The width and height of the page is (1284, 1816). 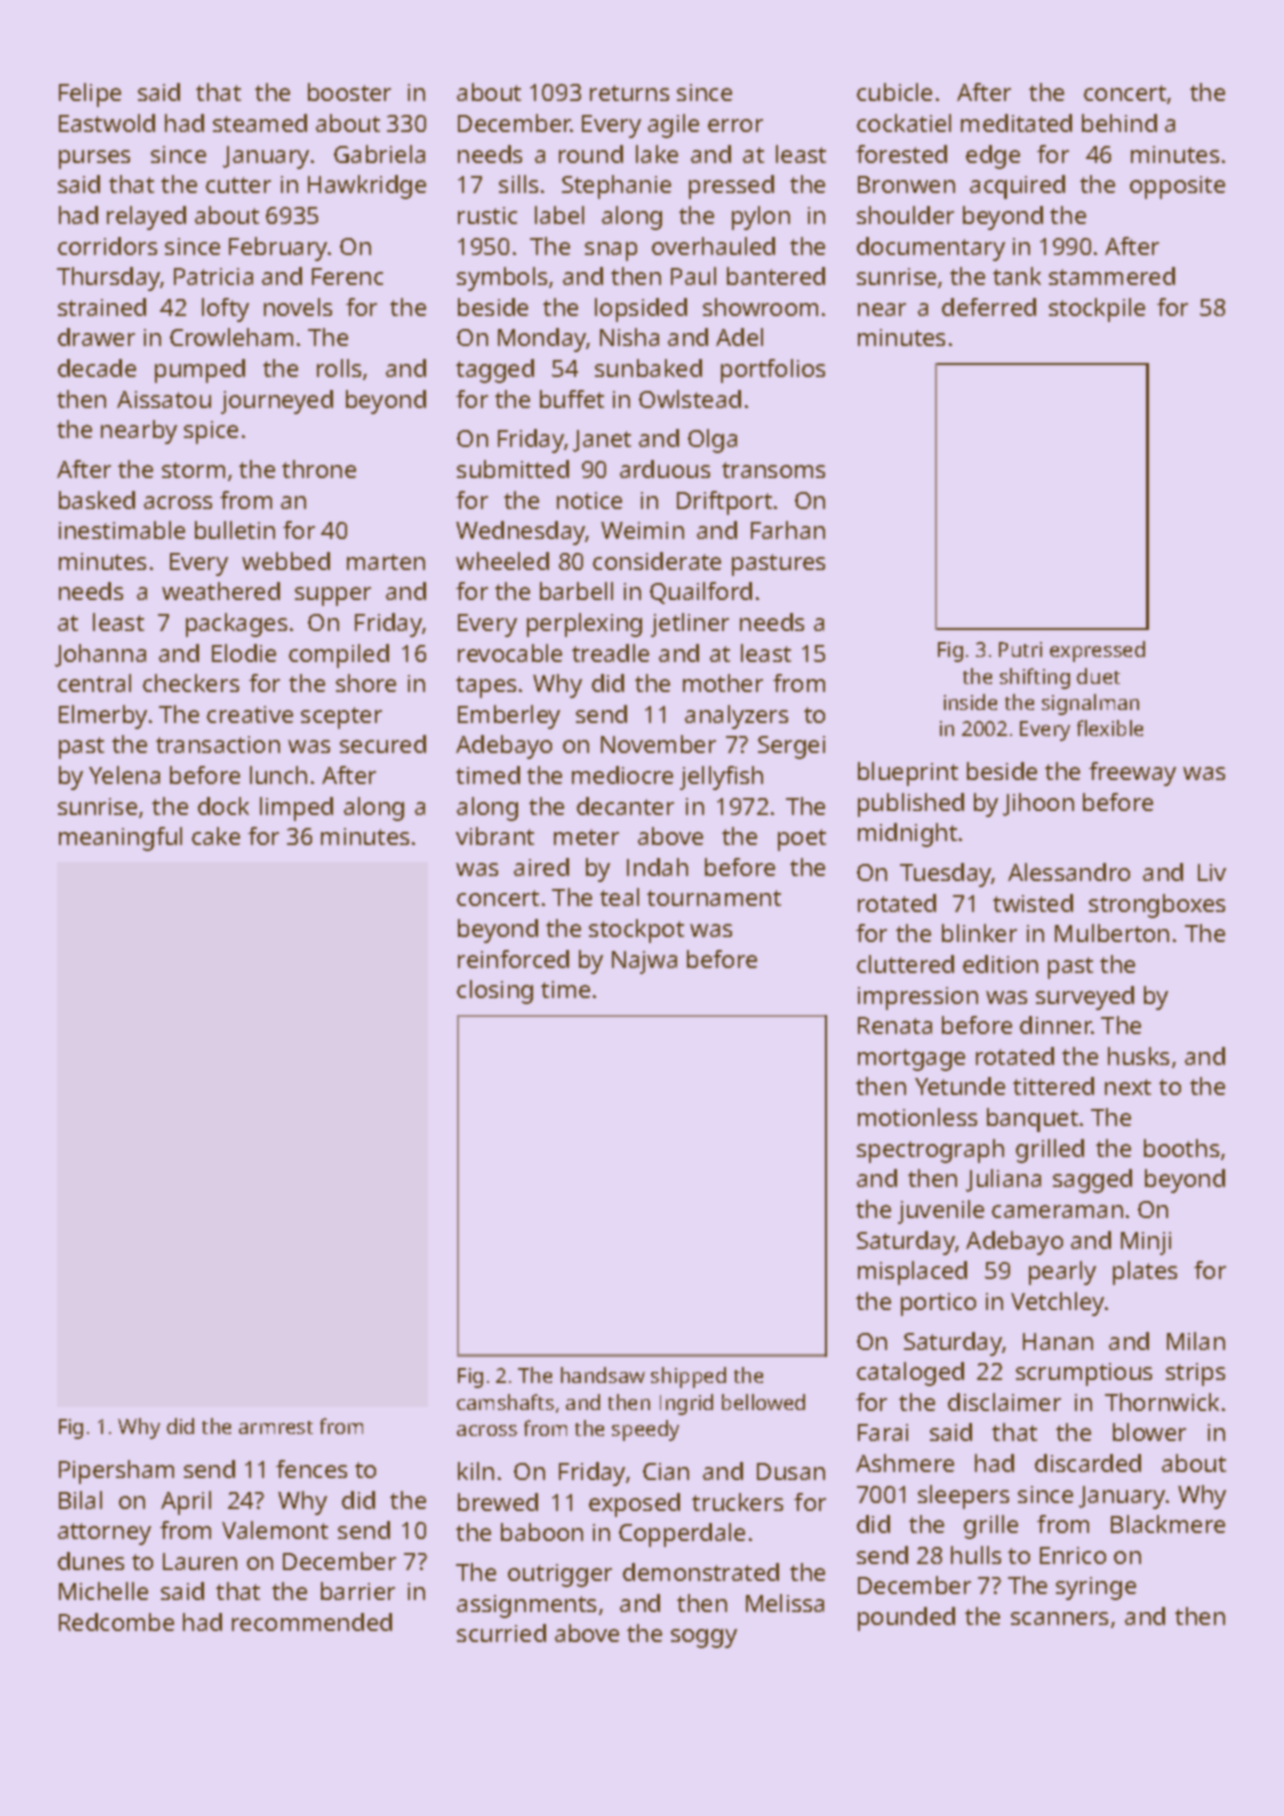 I want to click on Putri, so click(x=1020, y=649).
